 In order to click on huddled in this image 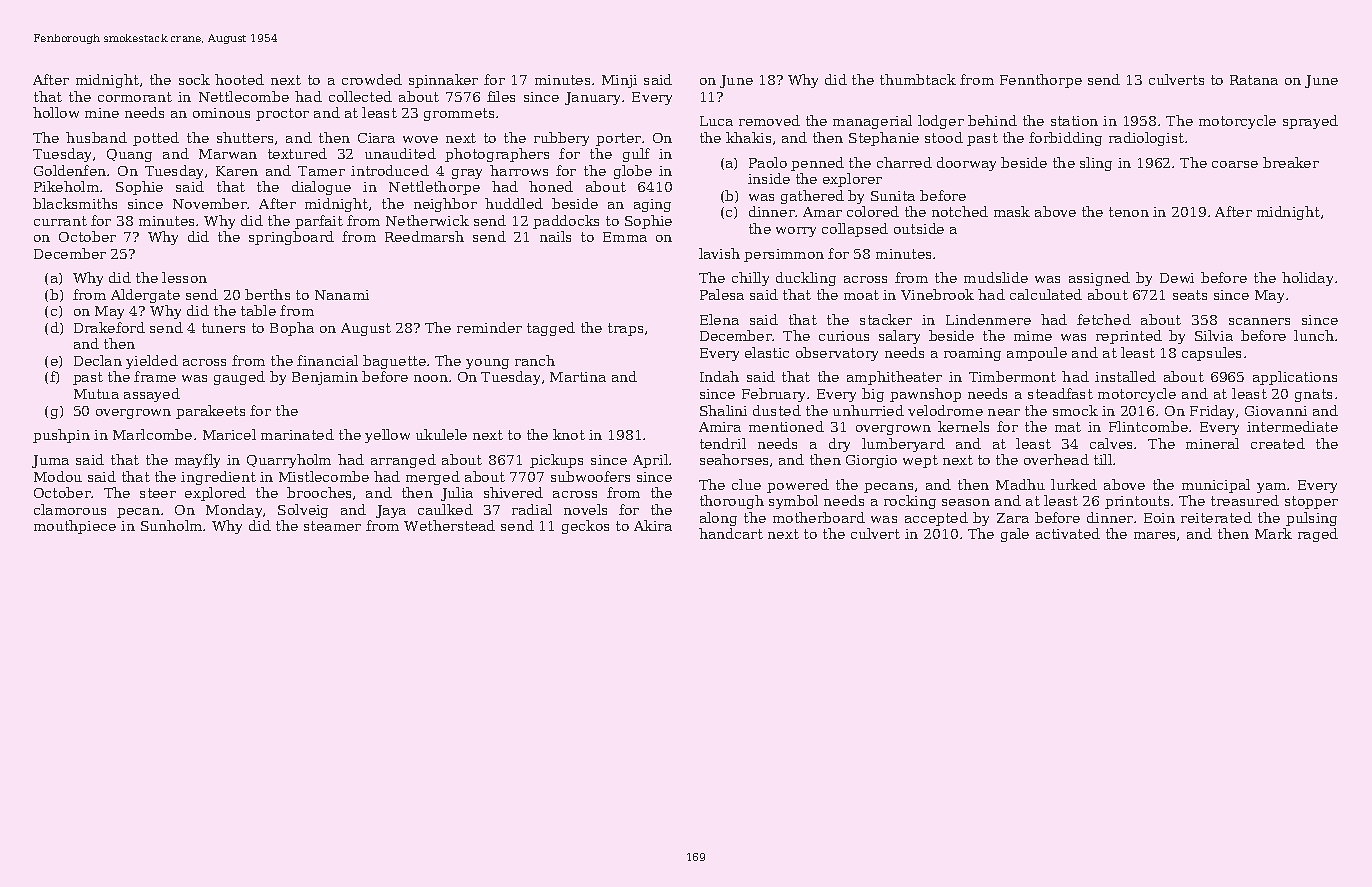, I will do `click(514, 203)`.
